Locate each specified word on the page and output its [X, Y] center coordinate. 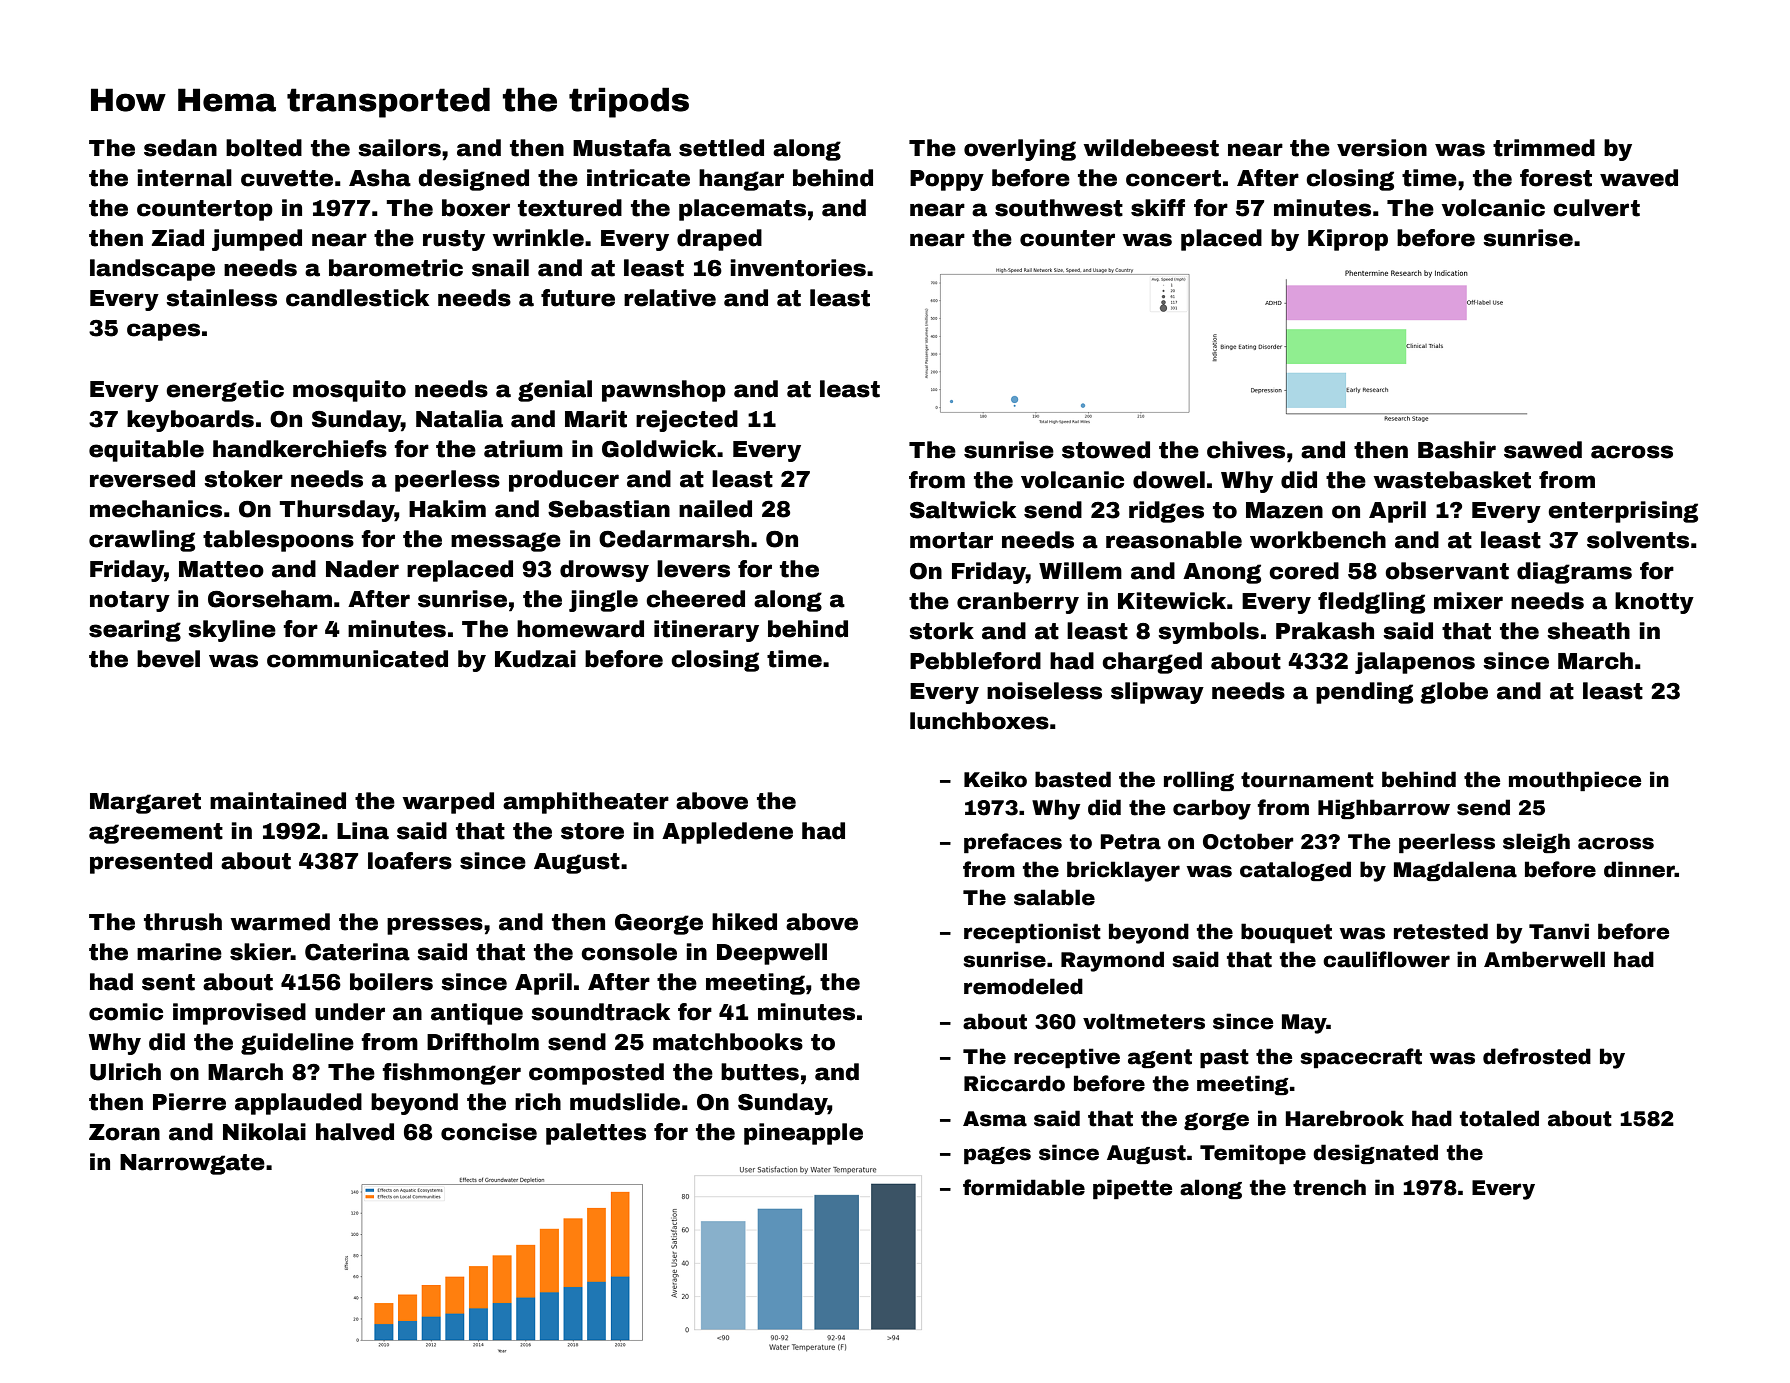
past [1224, 1059]
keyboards [190, 421]
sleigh [1536, 843]
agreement [156, 833]
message [506, 542]
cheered [695, 599]
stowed [1106, 450]
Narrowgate [192, 1164]
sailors [399, 148]
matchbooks [728, 1042]
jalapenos [1415, 663]
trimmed [1544, 148]
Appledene [727, 833]
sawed [1543, 450]
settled [721, 148]
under [350, 1012]
